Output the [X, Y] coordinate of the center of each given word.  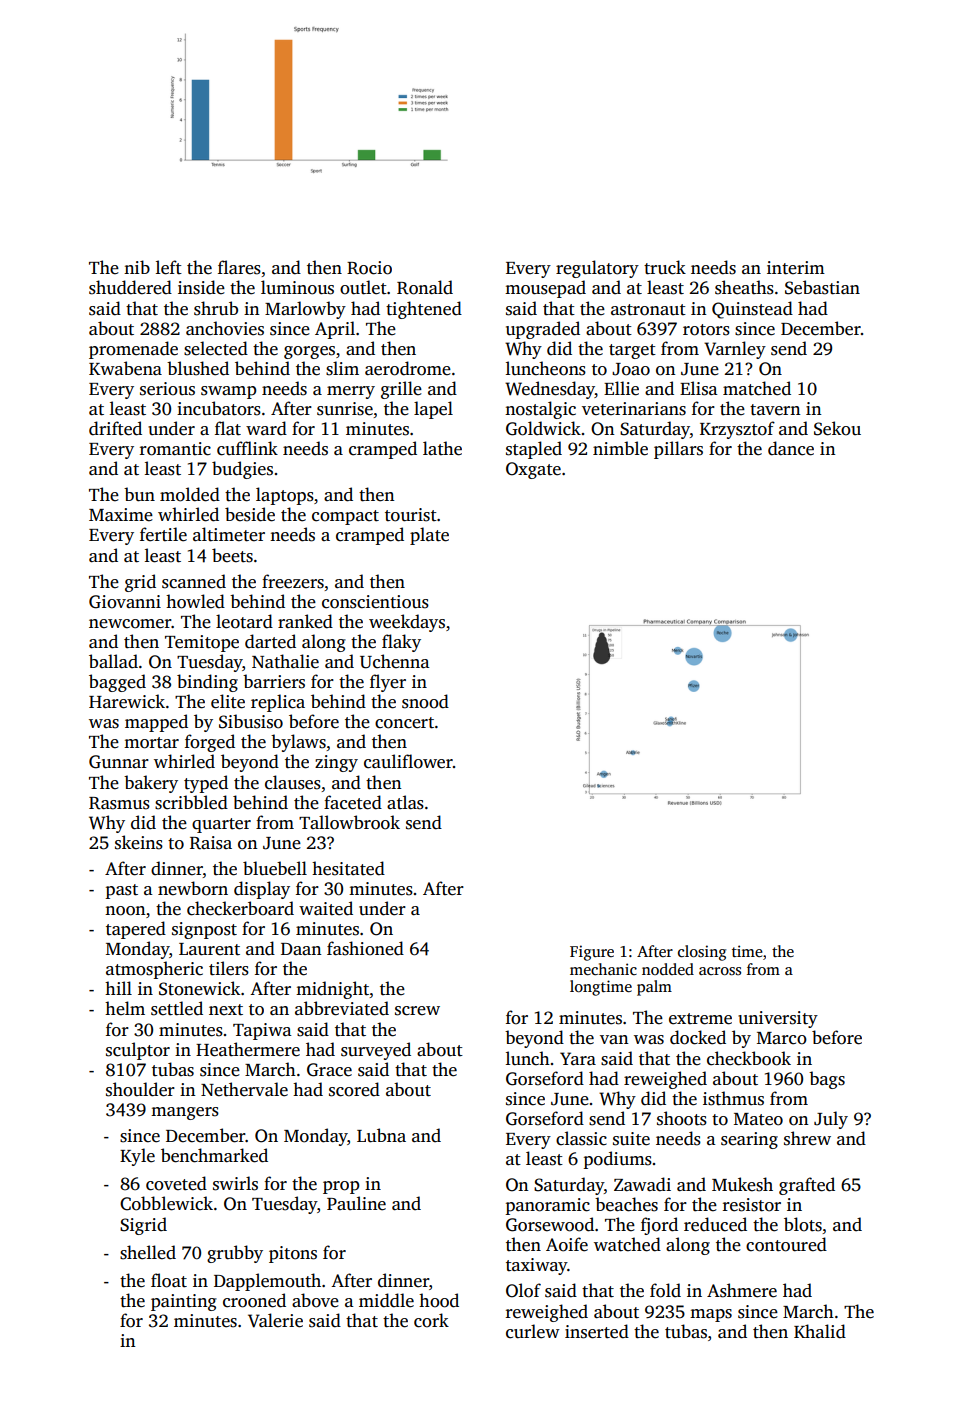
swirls [235, 1183]
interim [796, 268]
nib [137, 267]
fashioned [365, 948]
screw [417, 1011]
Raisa [211, 843]
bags [827, 1080]
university [778, 1019]
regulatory [597, 269]
